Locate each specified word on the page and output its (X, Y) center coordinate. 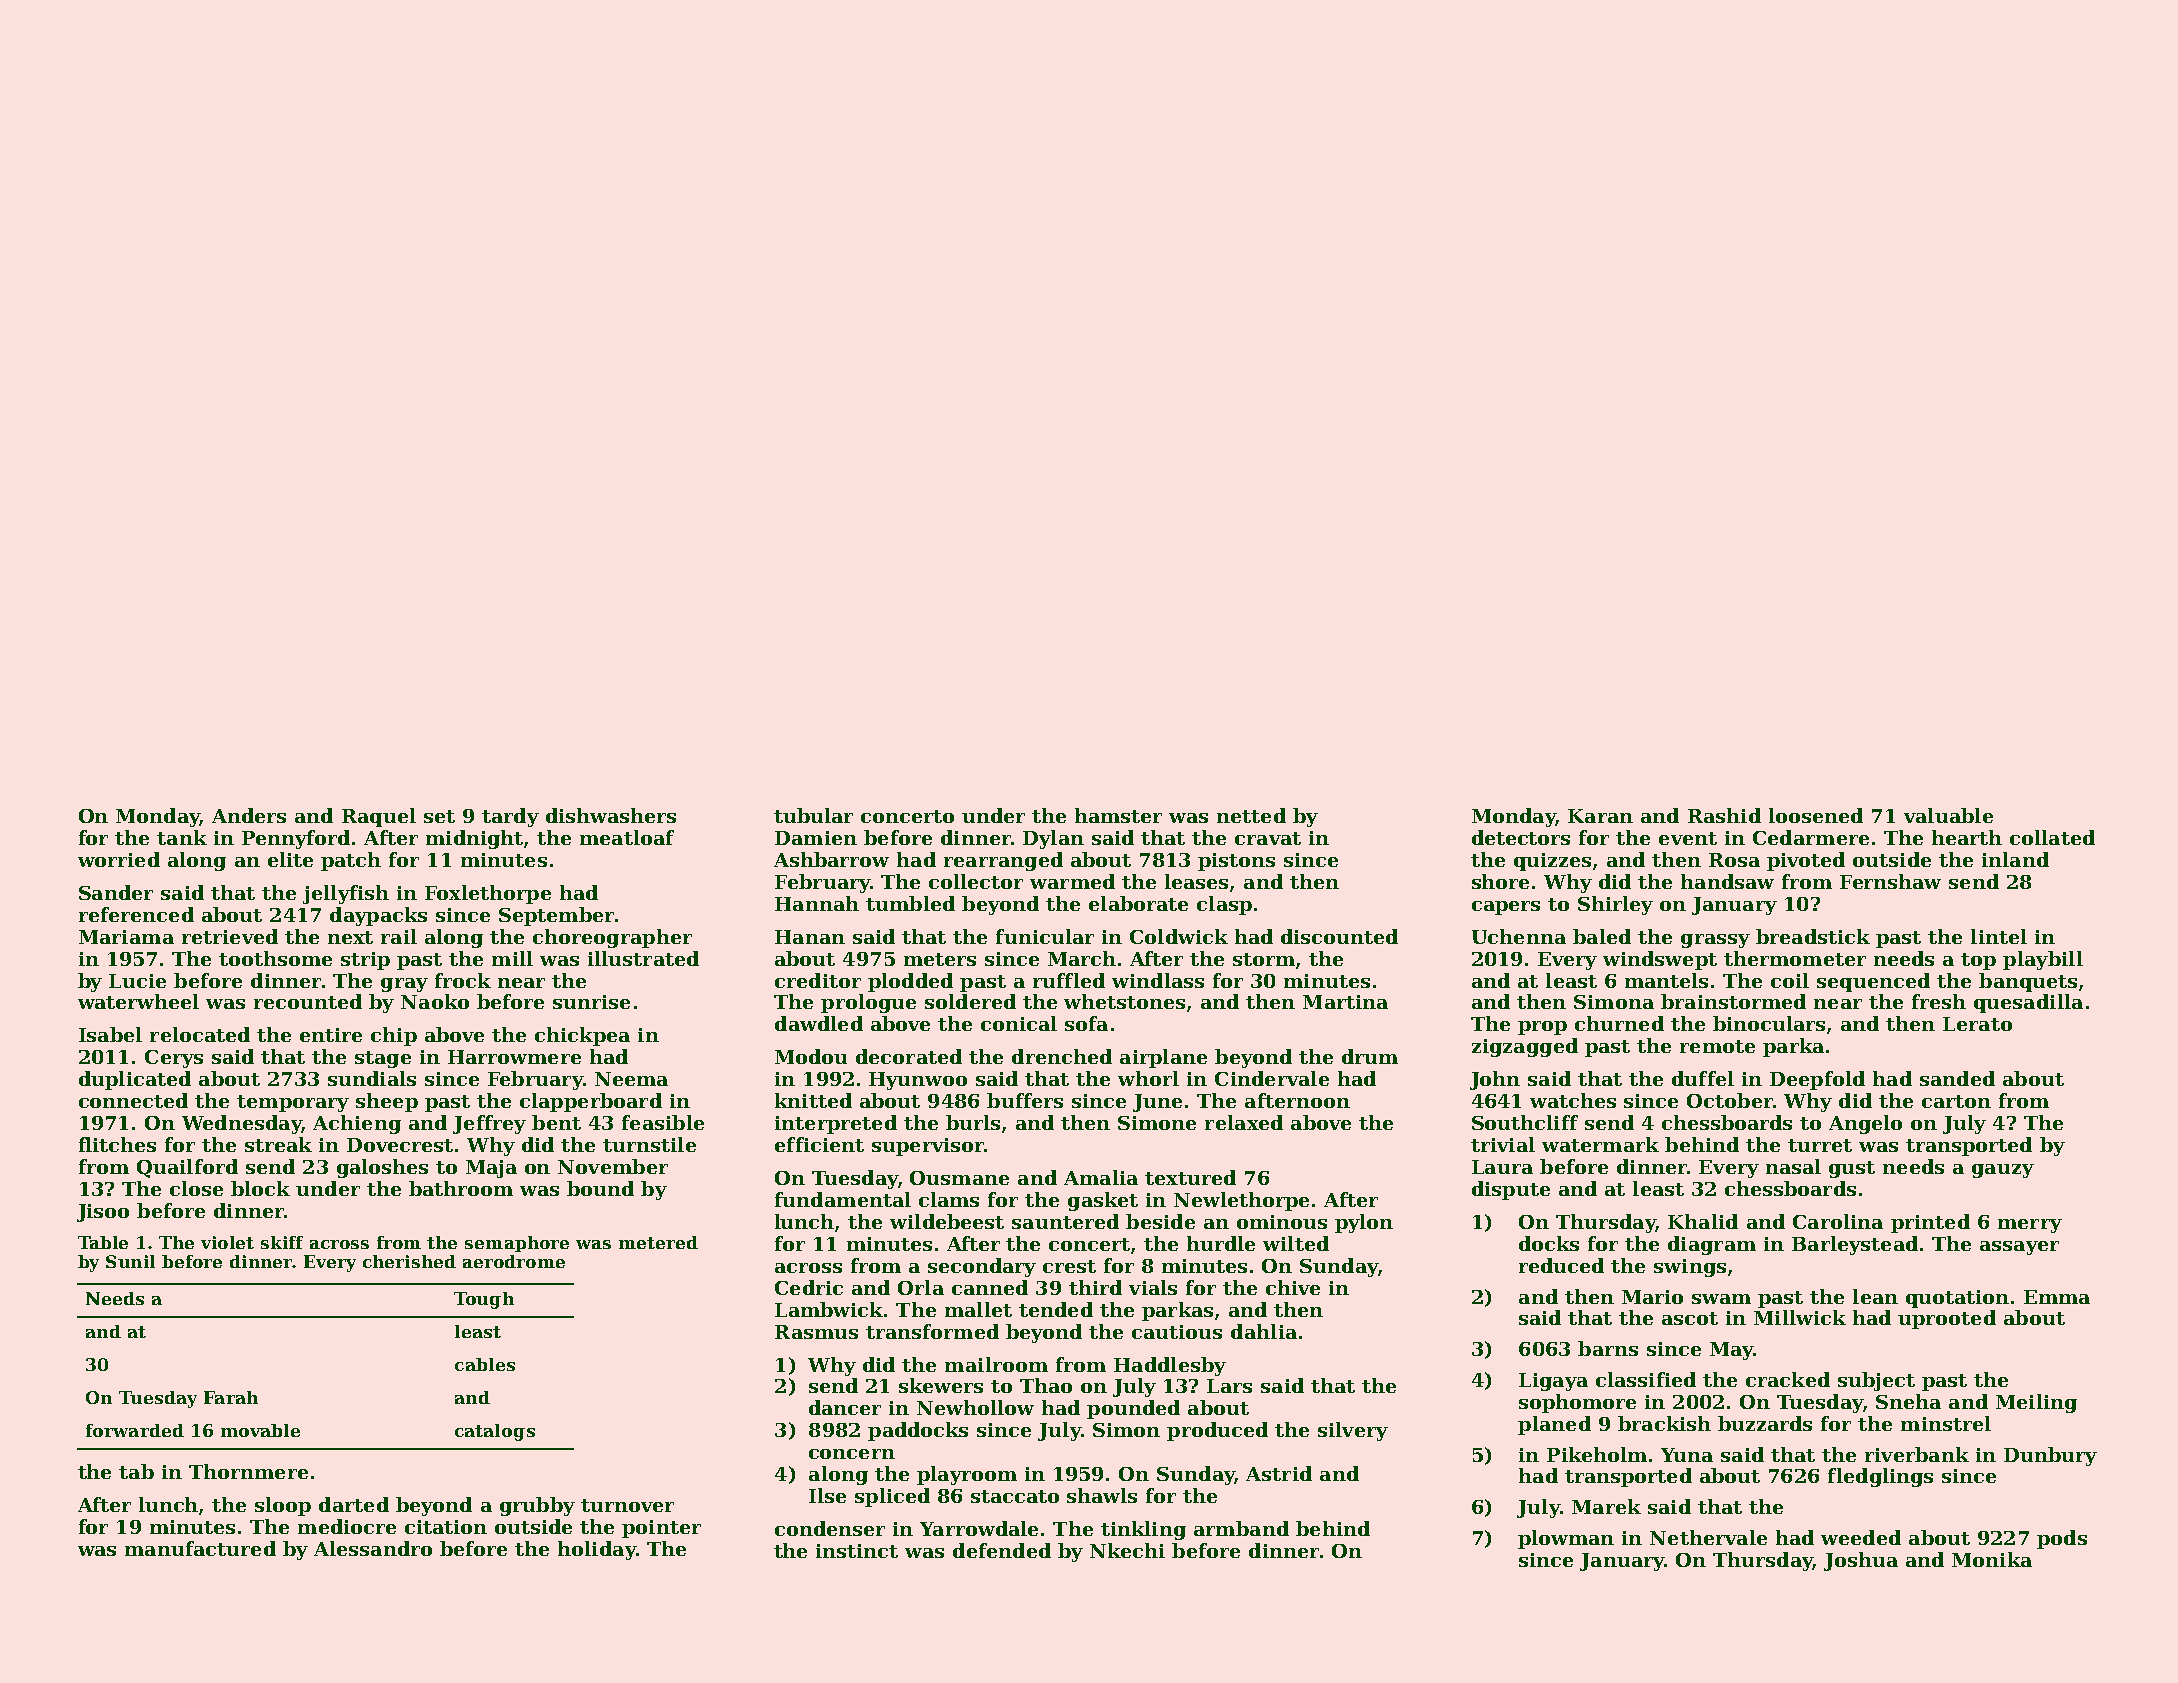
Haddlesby (1170, 1366)
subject (1876, 1381)
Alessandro (373, 1548)
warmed (1072, 881)
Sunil (130, 1261)
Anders (249, 815)
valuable (1948, 815)
